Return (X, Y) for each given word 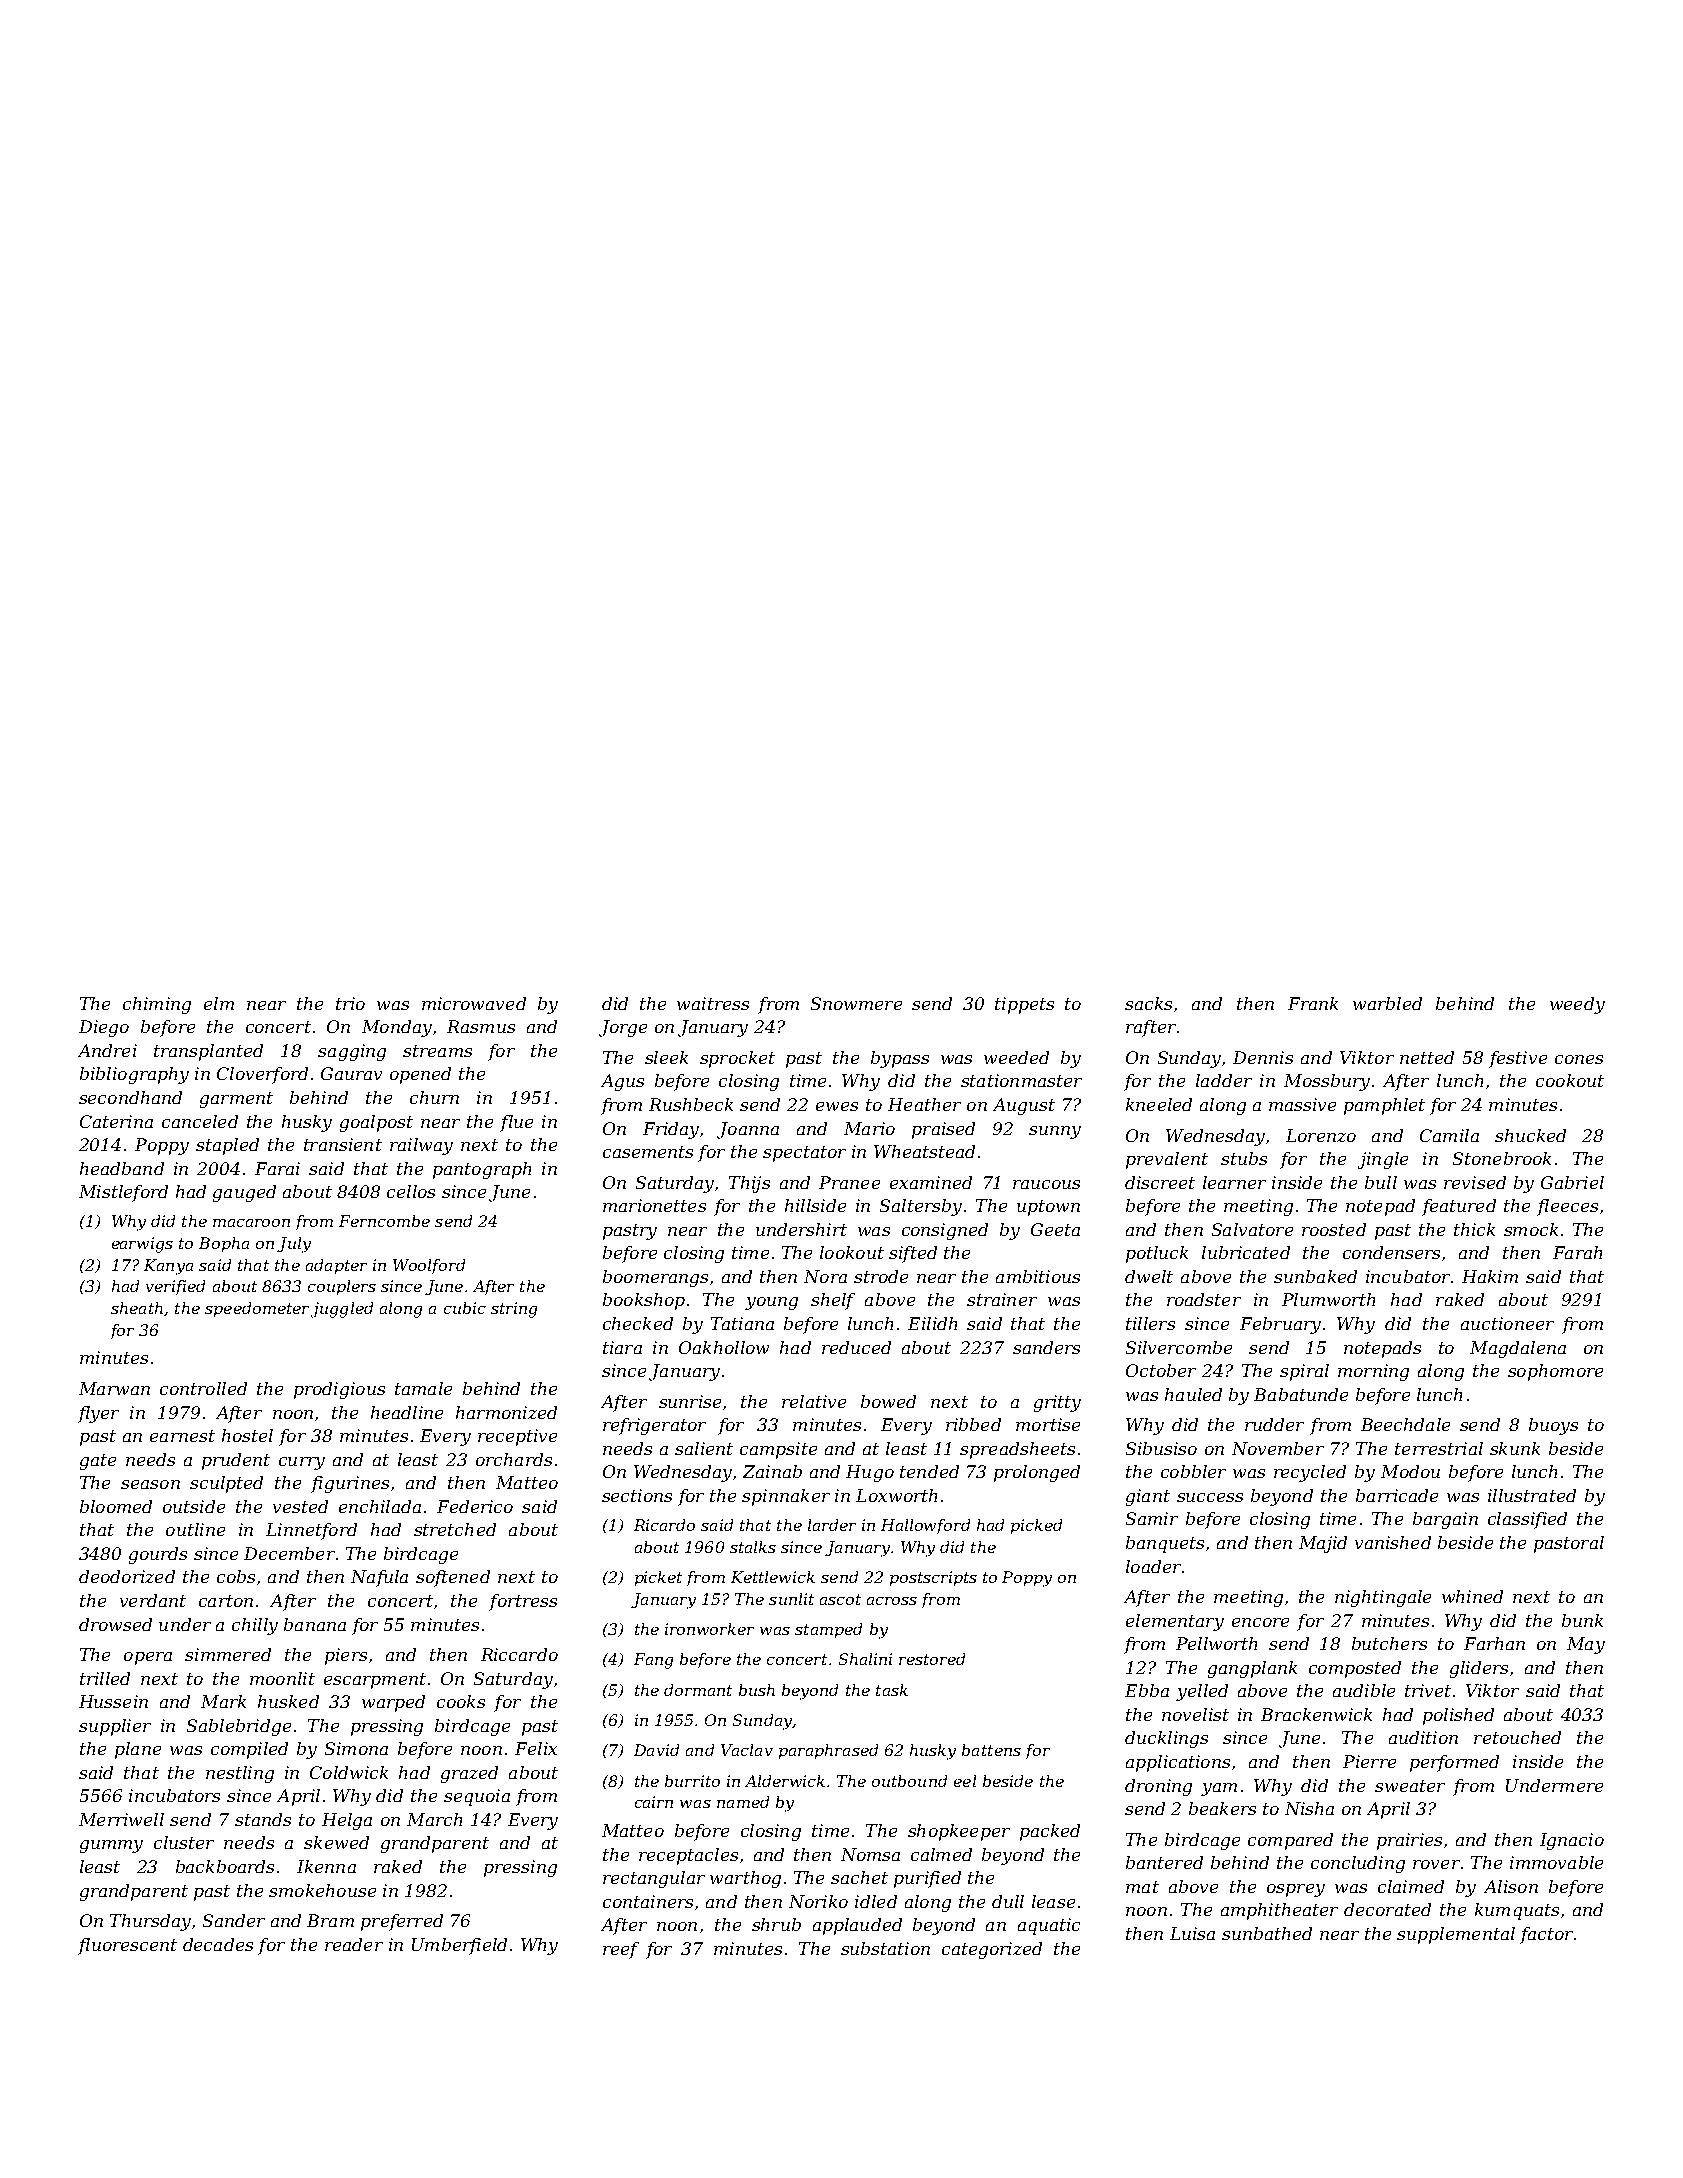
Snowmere (856, 1003)
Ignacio (1572, 1841)
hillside (815, 1205)
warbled (1387, 1003)
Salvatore (1252, 1229)
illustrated (1532, 1495)
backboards (225, 1866)
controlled (203, 1388)
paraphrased (828, 1751)
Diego (104, 1028)
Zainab (772, 1471)
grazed (469, 1774)
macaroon (251, 1223)
